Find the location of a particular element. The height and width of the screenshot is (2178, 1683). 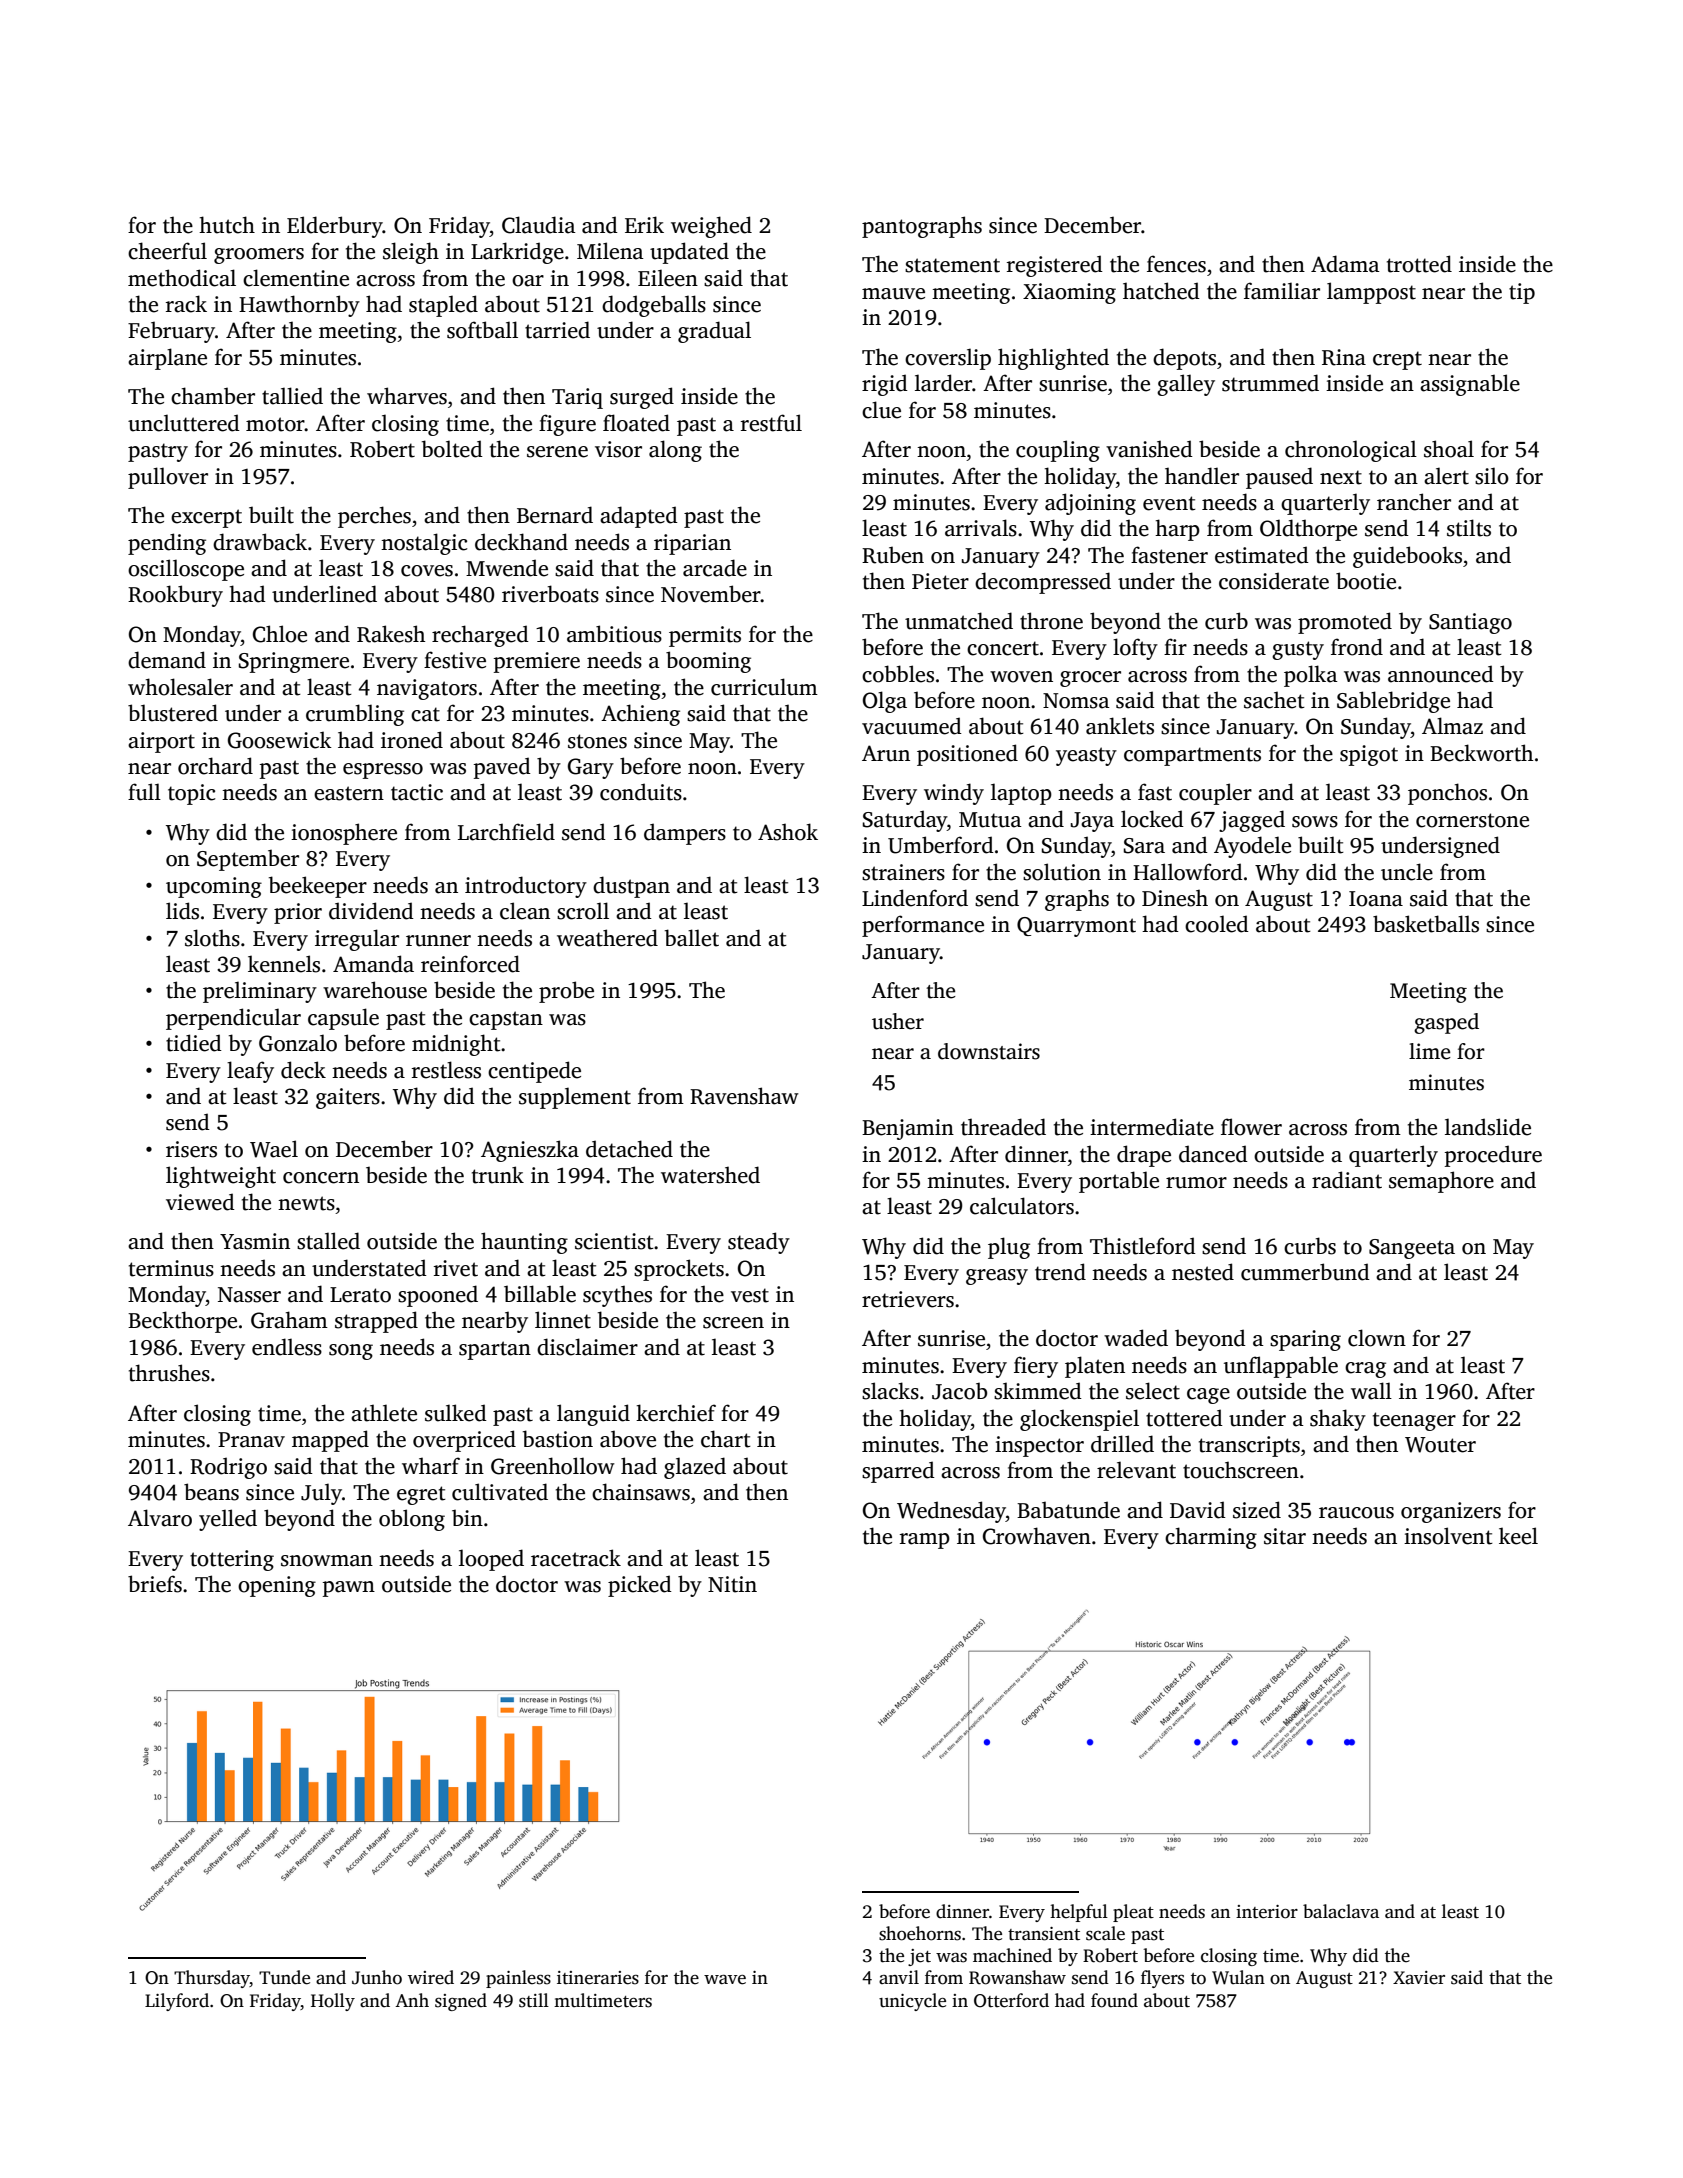

weighed is located at coordinates (711, 227).
